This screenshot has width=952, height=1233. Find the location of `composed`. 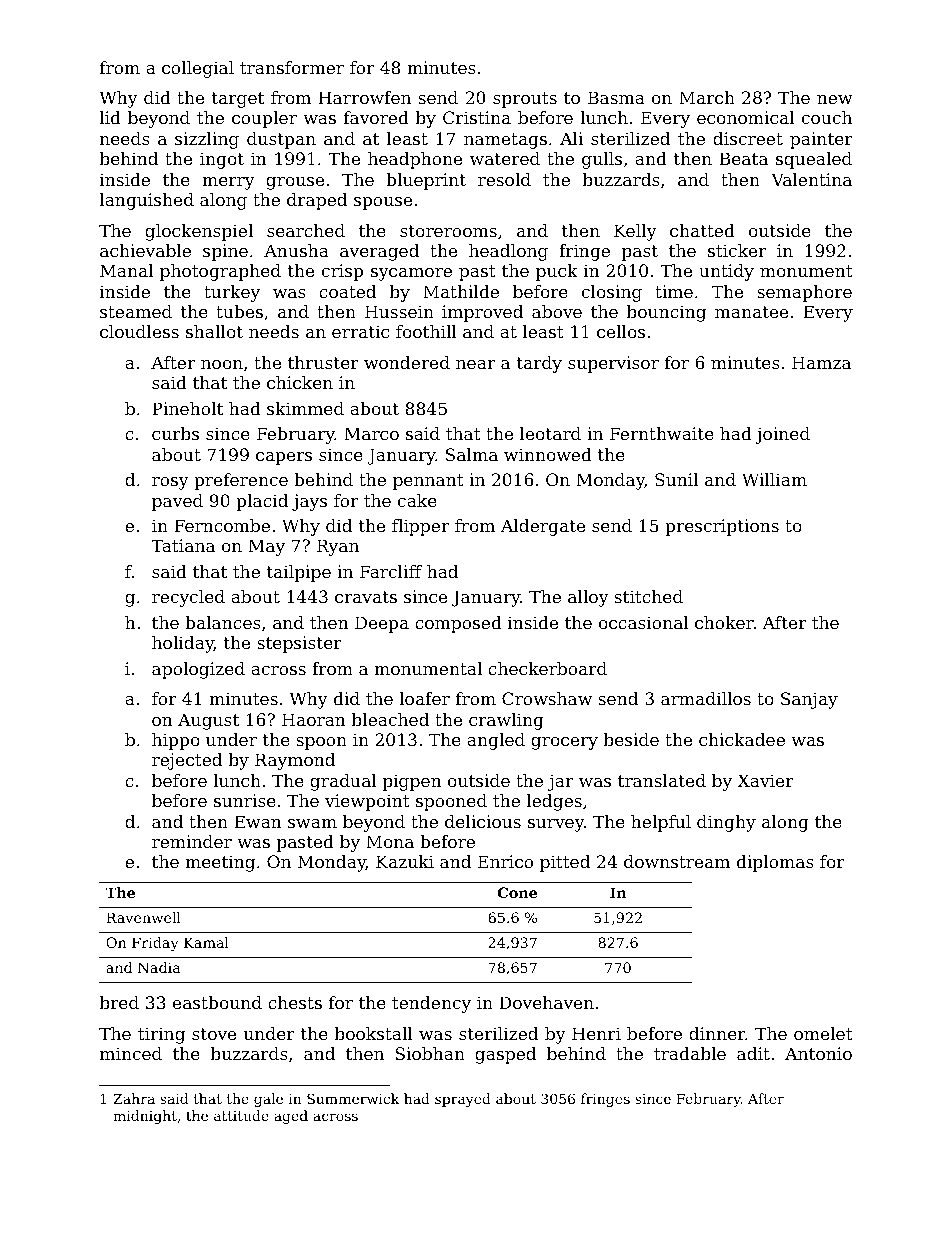

composed is located at coordinates (458, 624).
